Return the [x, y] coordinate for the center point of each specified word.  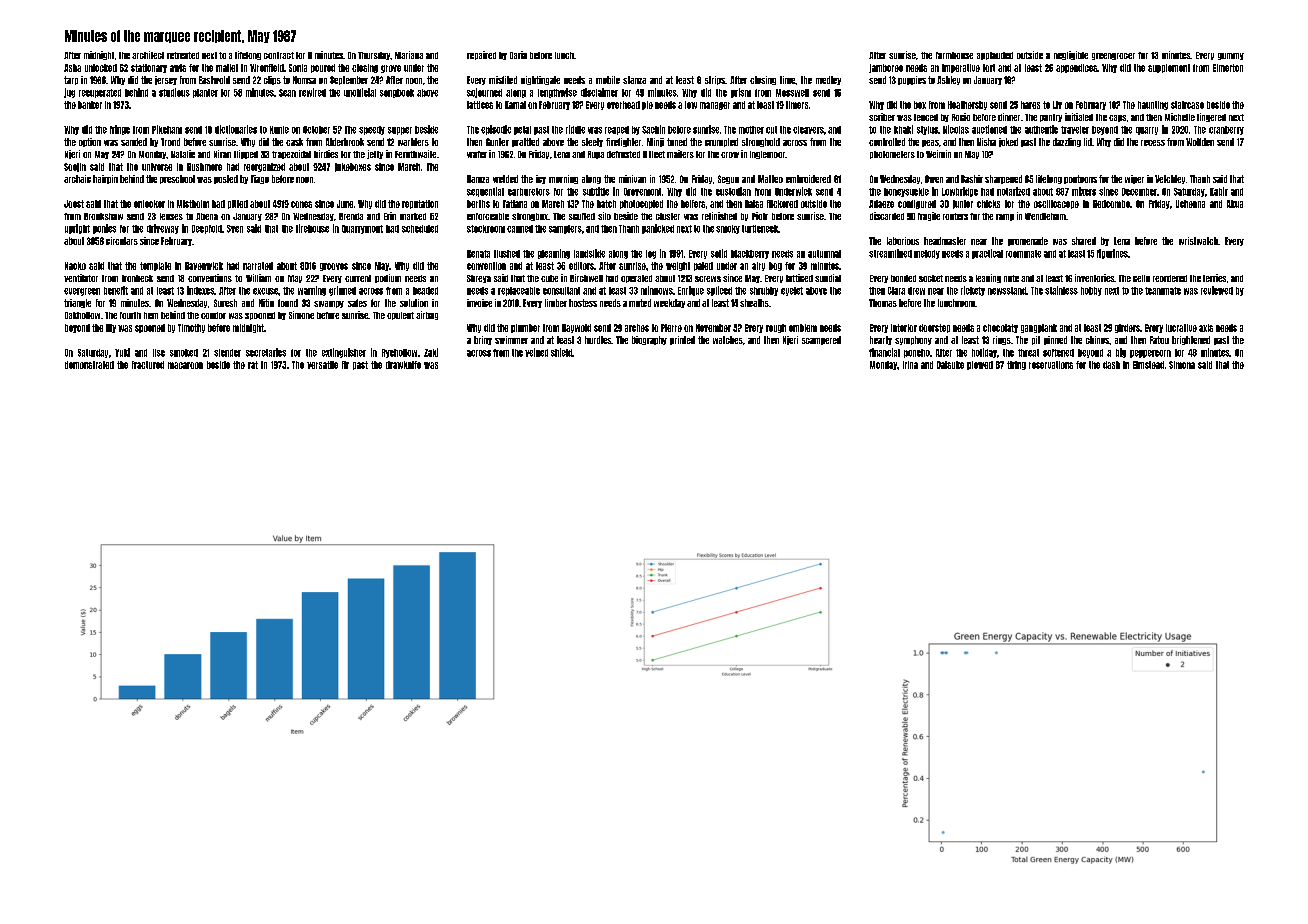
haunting [1153, 105]
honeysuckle [906, 192]
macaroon [185, 365]
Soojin [75, 167]
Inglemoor [767, 155]
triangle [77, 303]
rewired [312, 92]
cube [549, 278]
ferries [1214, 278]
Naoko [75, 266]
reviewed [1217, 290]
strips [715, 80]
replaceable [519, 291]
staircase [1187, 105]
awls [178, 68]
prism [741, 93]
